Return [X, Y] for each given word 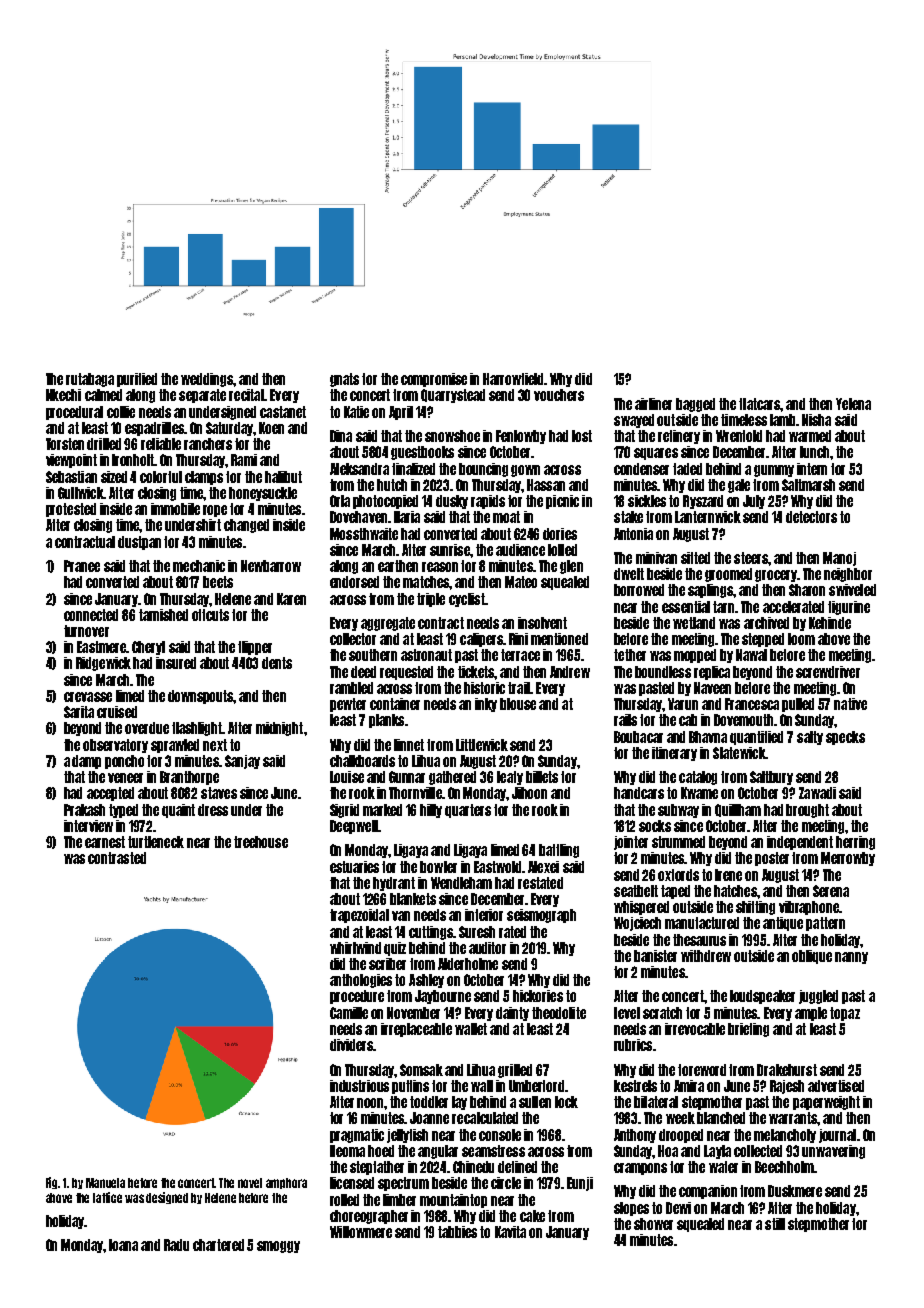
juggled [818, 997]
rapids [488, 502]
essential [686, 607]
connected [91, 615]
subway [678, 811]
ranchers [208, 444]
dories [560, 534]
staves [219, 793]
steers [751, 558]
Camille [349, 1013]
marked [382, 810]
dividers [351, 1045]
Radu [176, 1245]
